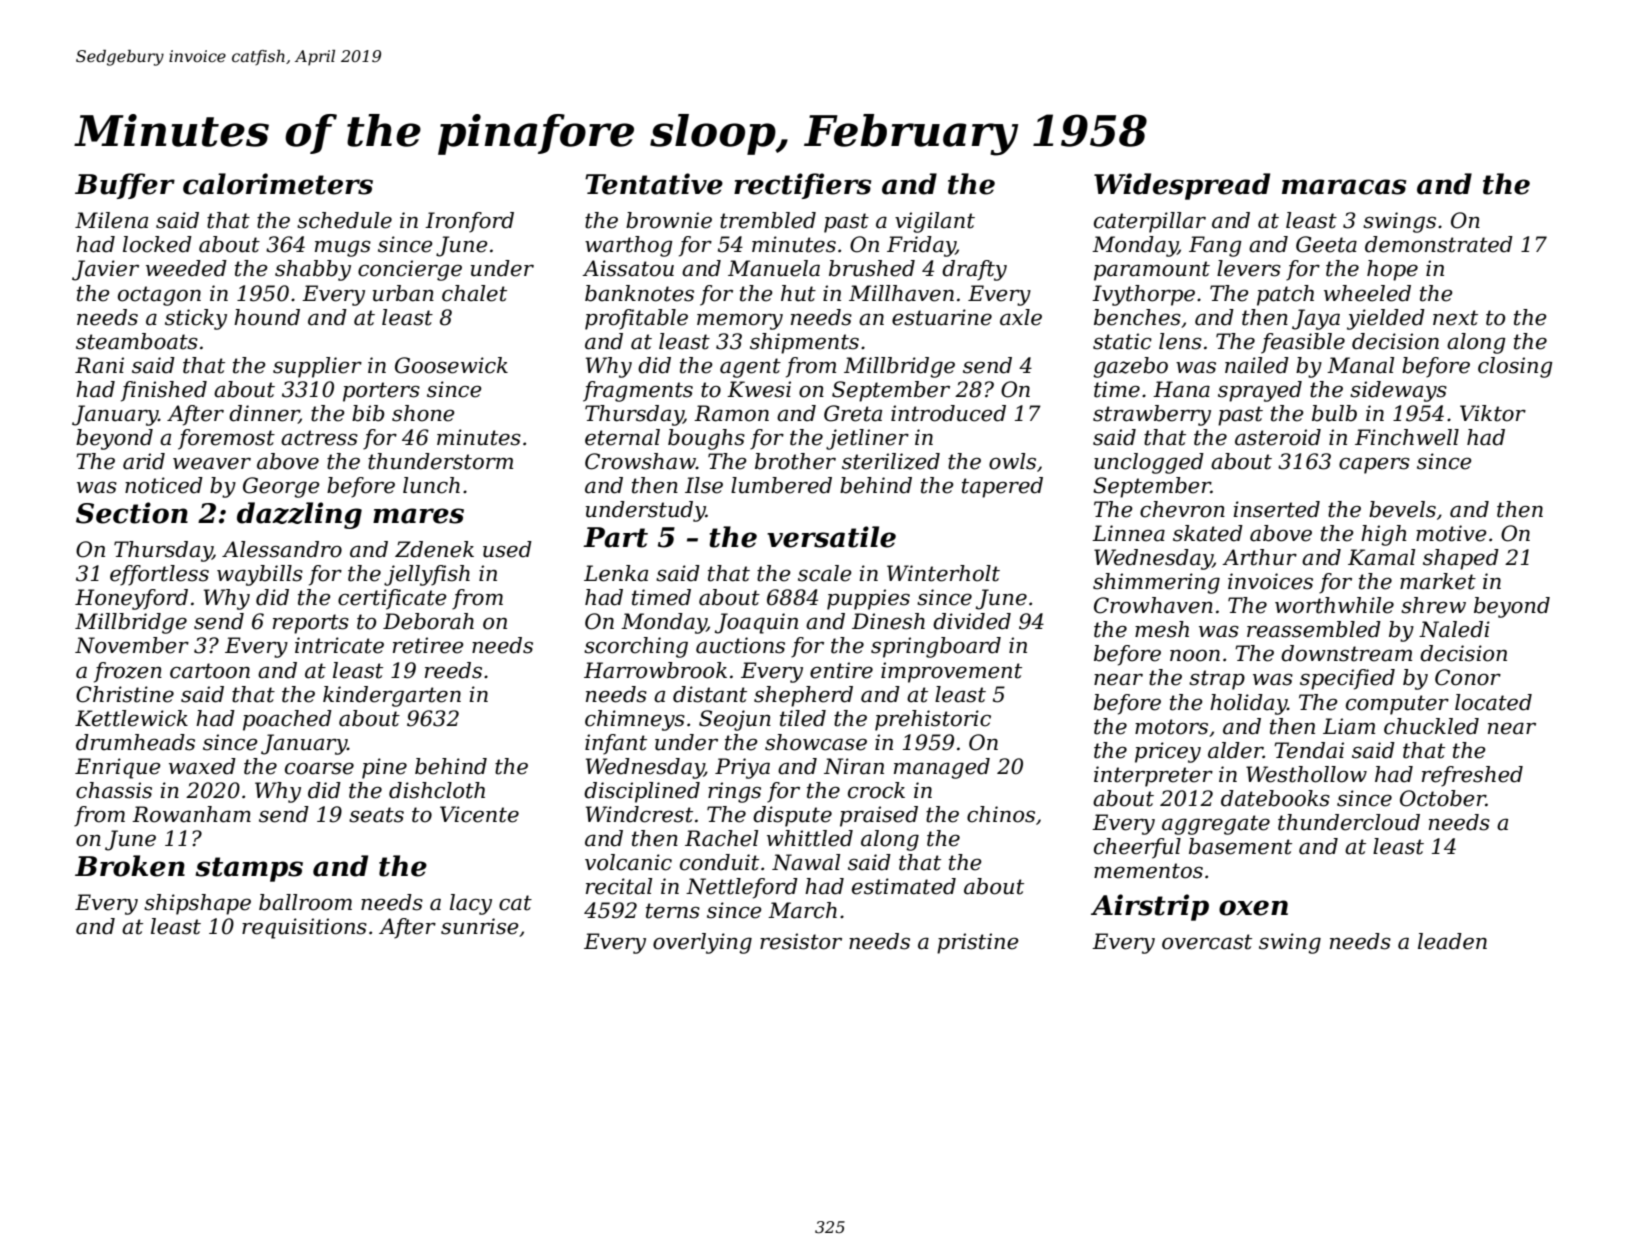 The height and width of the page is (1260, 1630). I want to click on stamps, so click(249, 869).
